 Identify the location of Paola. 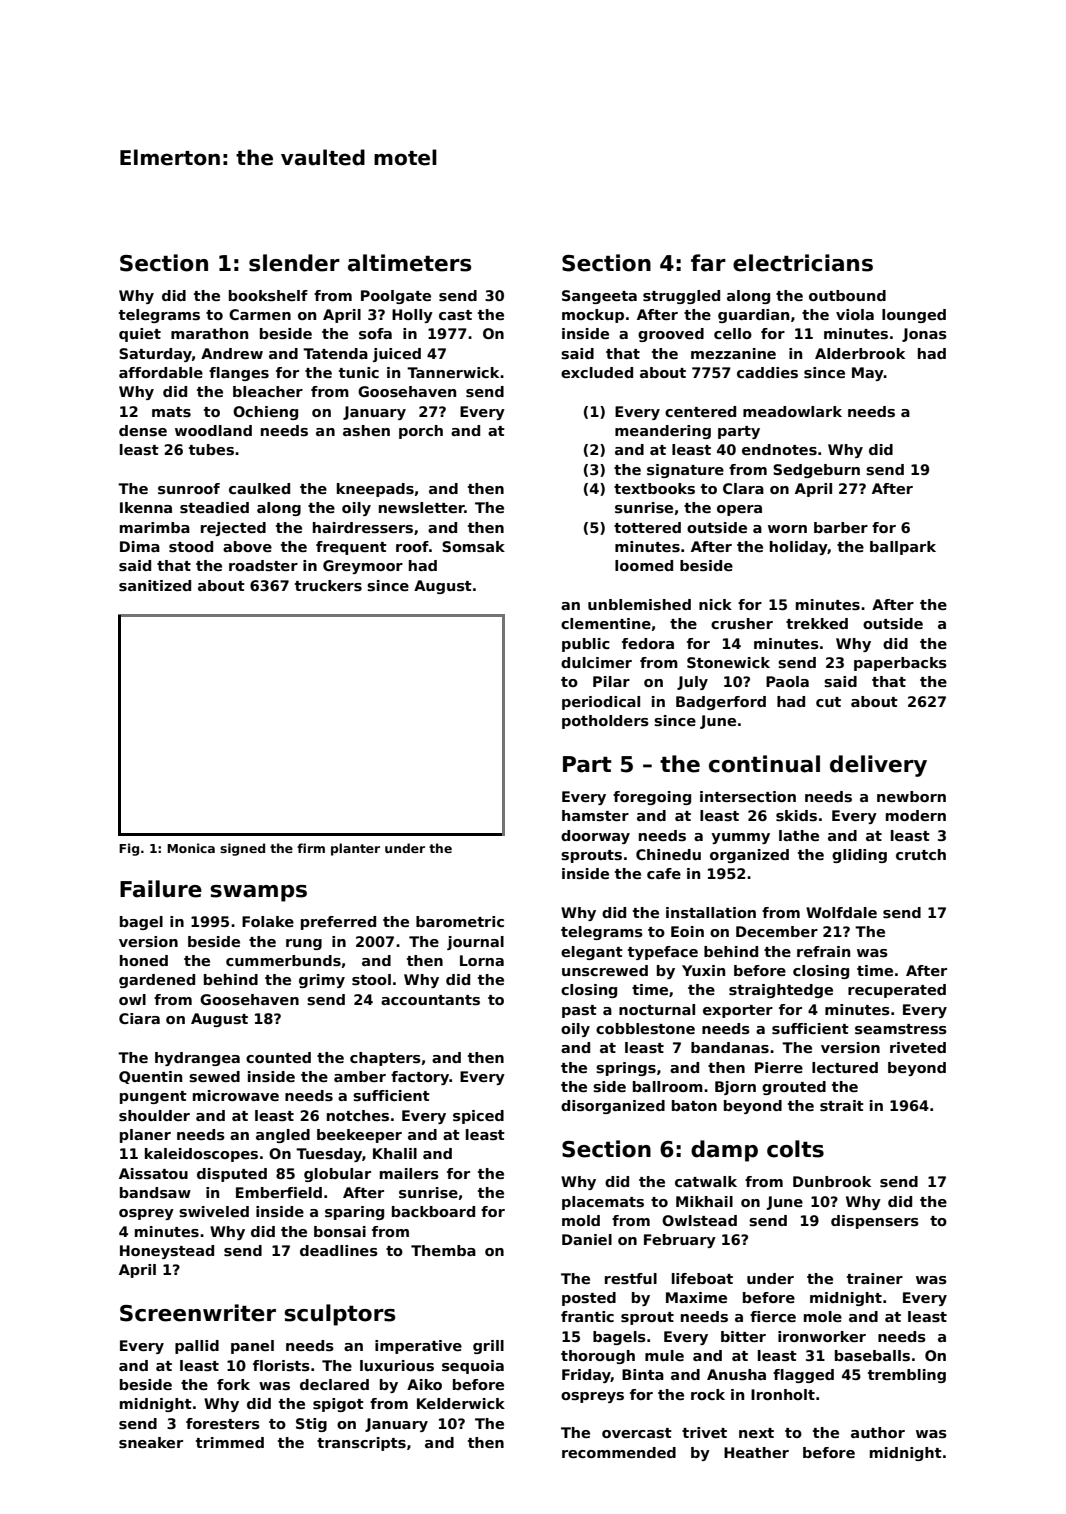
(787, 681).
